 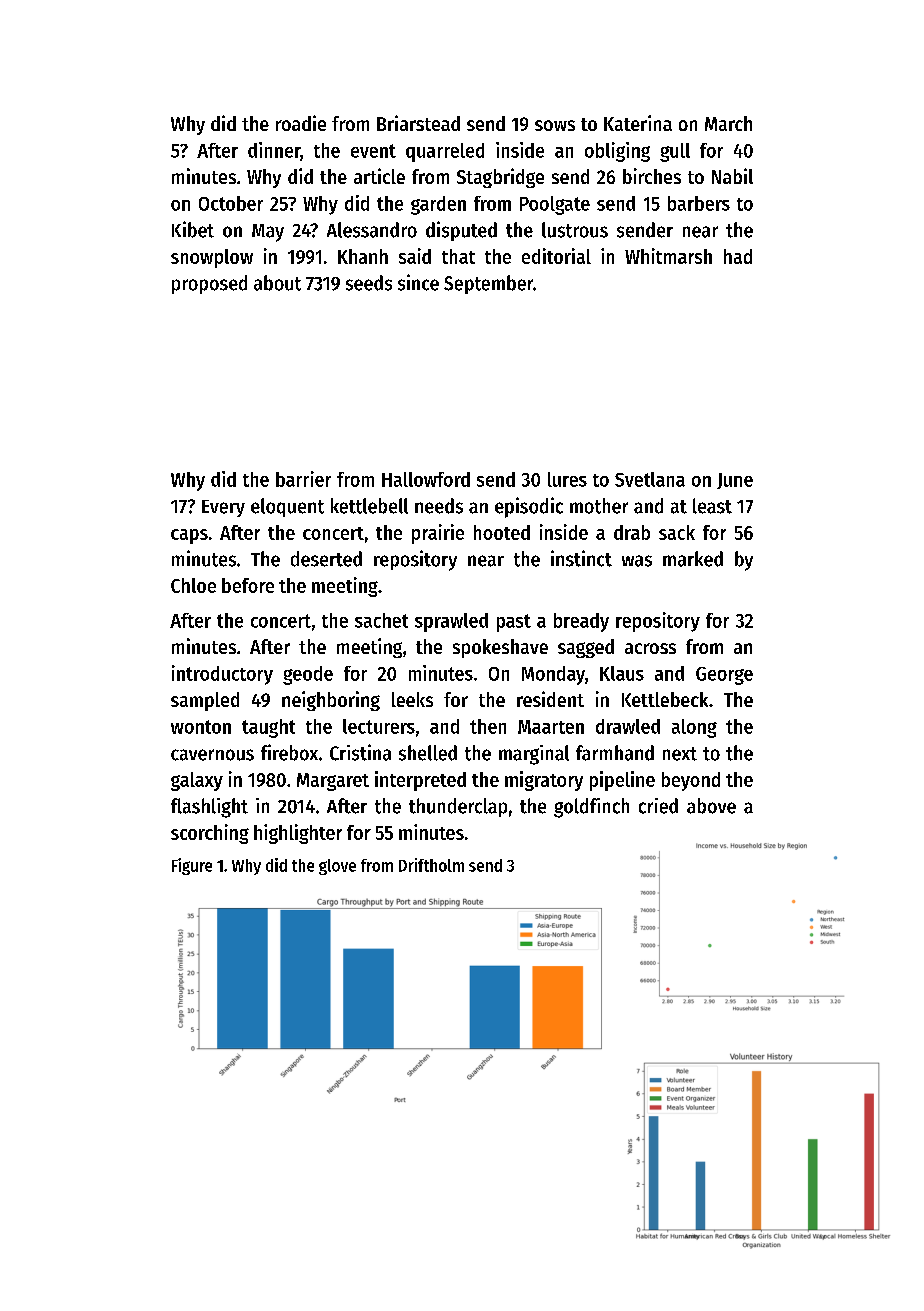 What do you see at coordinates (675, 152) in the screenshot?
I see `gull` at bounding box center [675, 152].
